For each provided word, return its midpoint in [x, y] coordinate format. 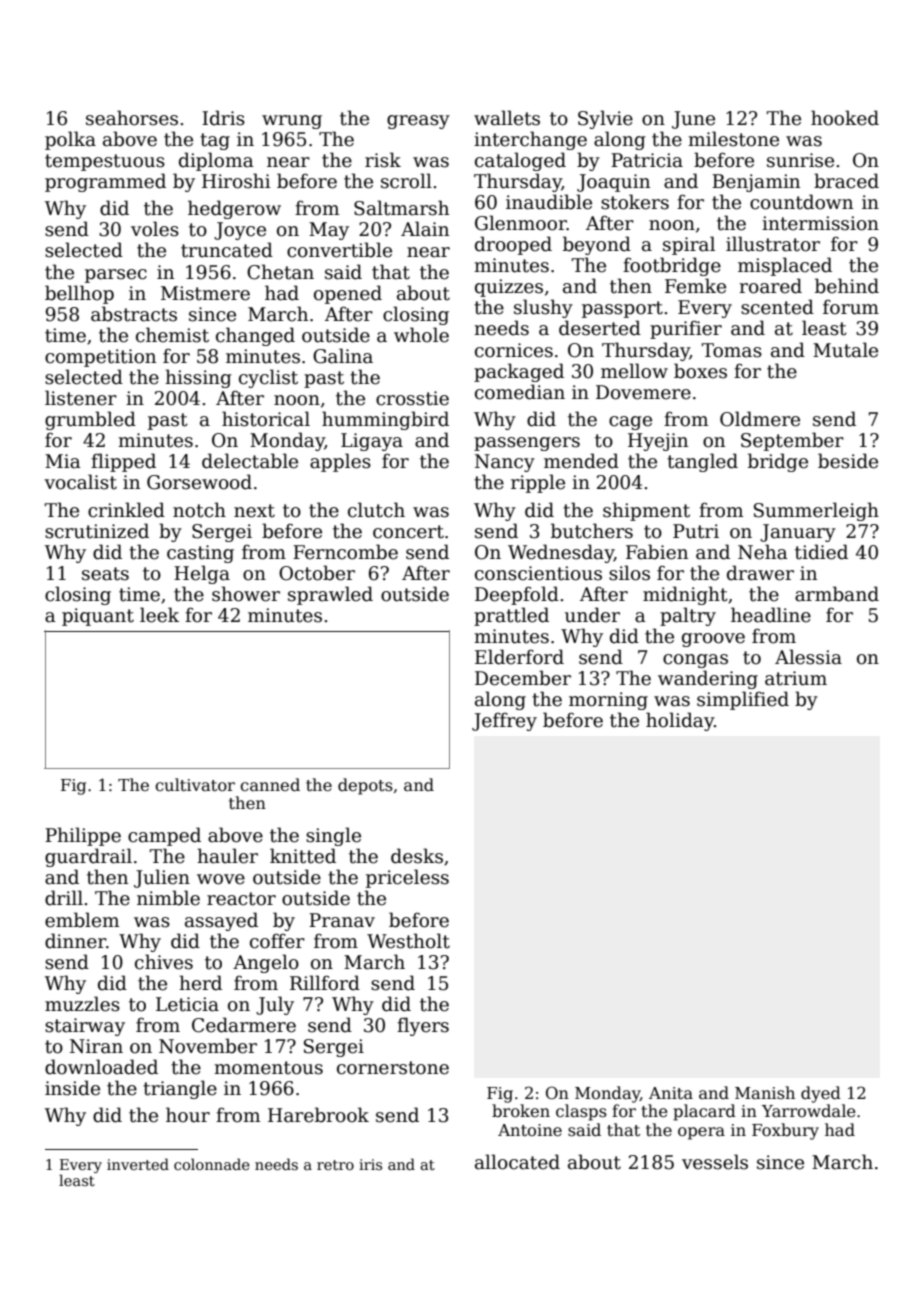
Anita [671, 1093]
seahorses [132, 118]
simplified [743, 700]
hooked [845, 118]
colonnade [212, 1164]
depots [365, 786]
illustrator [773, 244]
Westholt [408, 941]
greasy [418, 122]
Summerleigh [816, 511]
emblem [82, 920]
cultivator [195, 784]
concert [408, 532]
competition [100, 358]
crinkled [126, 510]
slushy [543, 308]
